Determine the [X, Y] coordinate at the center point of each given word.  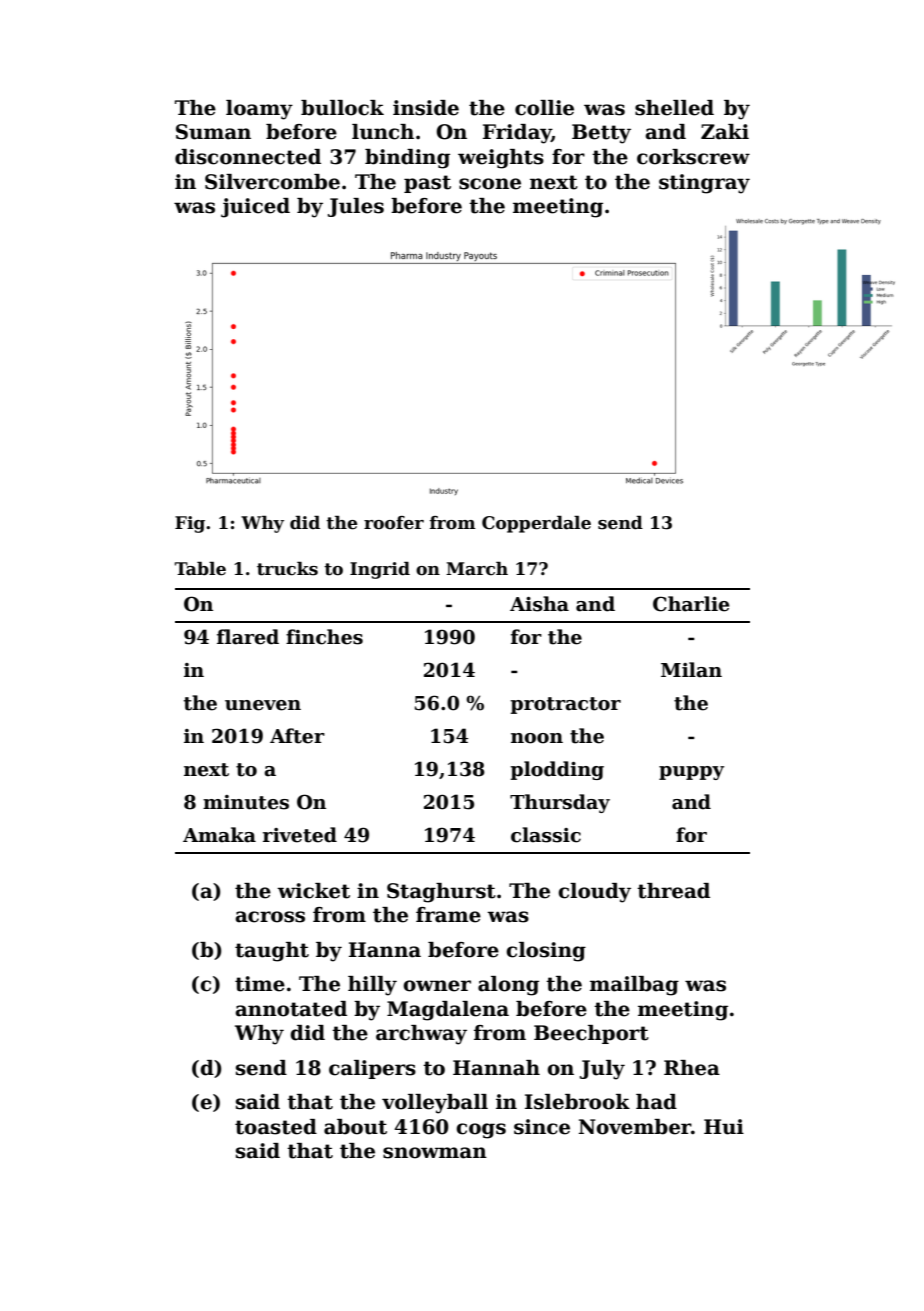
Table [200, 569]
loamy [259, 110]
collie [544, 108]
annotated [291, 1009]
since [542, 1127]
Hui [724, 1127]
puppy [691, 773]
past [427, 184]
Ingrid [380, 570]
